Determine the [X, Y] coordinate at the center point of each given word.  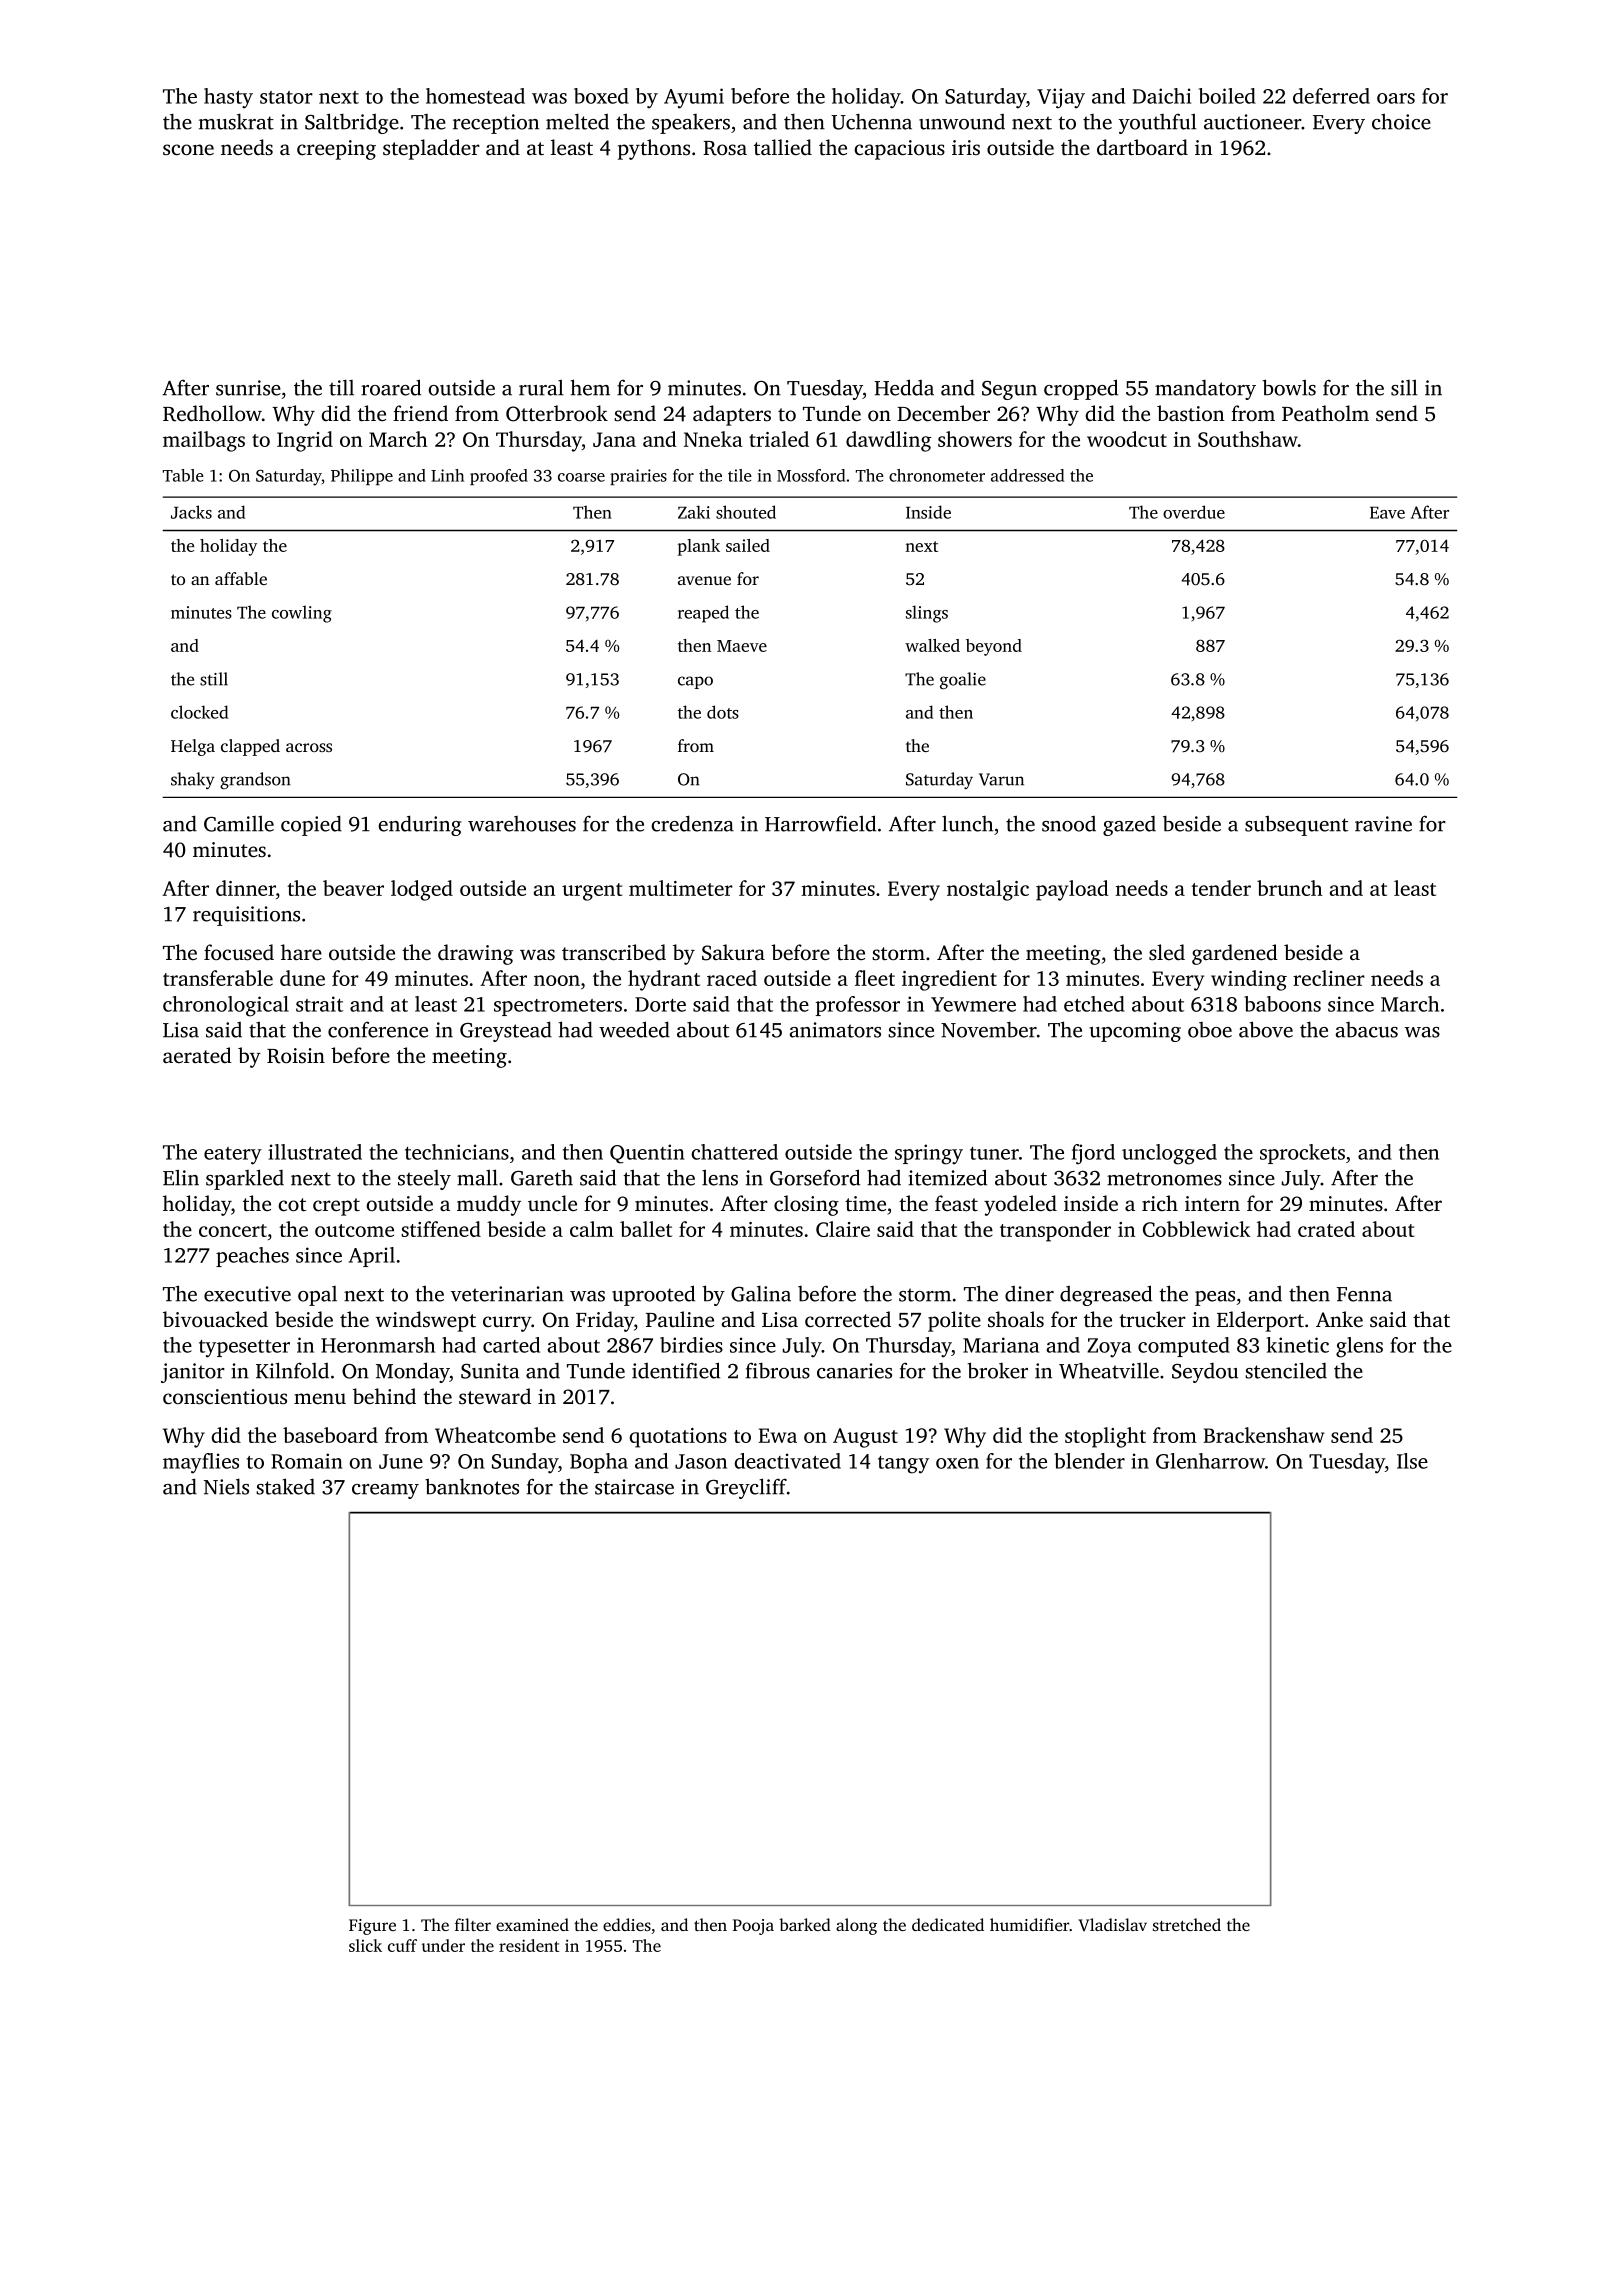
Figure [372, 1927]
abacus [1366, 1030]
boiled [1227, 96]
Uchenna [871, 121]
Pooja [753, 1927]
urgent [592, 892]
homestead [475, 96]
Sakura [733, 952]
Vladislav [1112, 1924]
